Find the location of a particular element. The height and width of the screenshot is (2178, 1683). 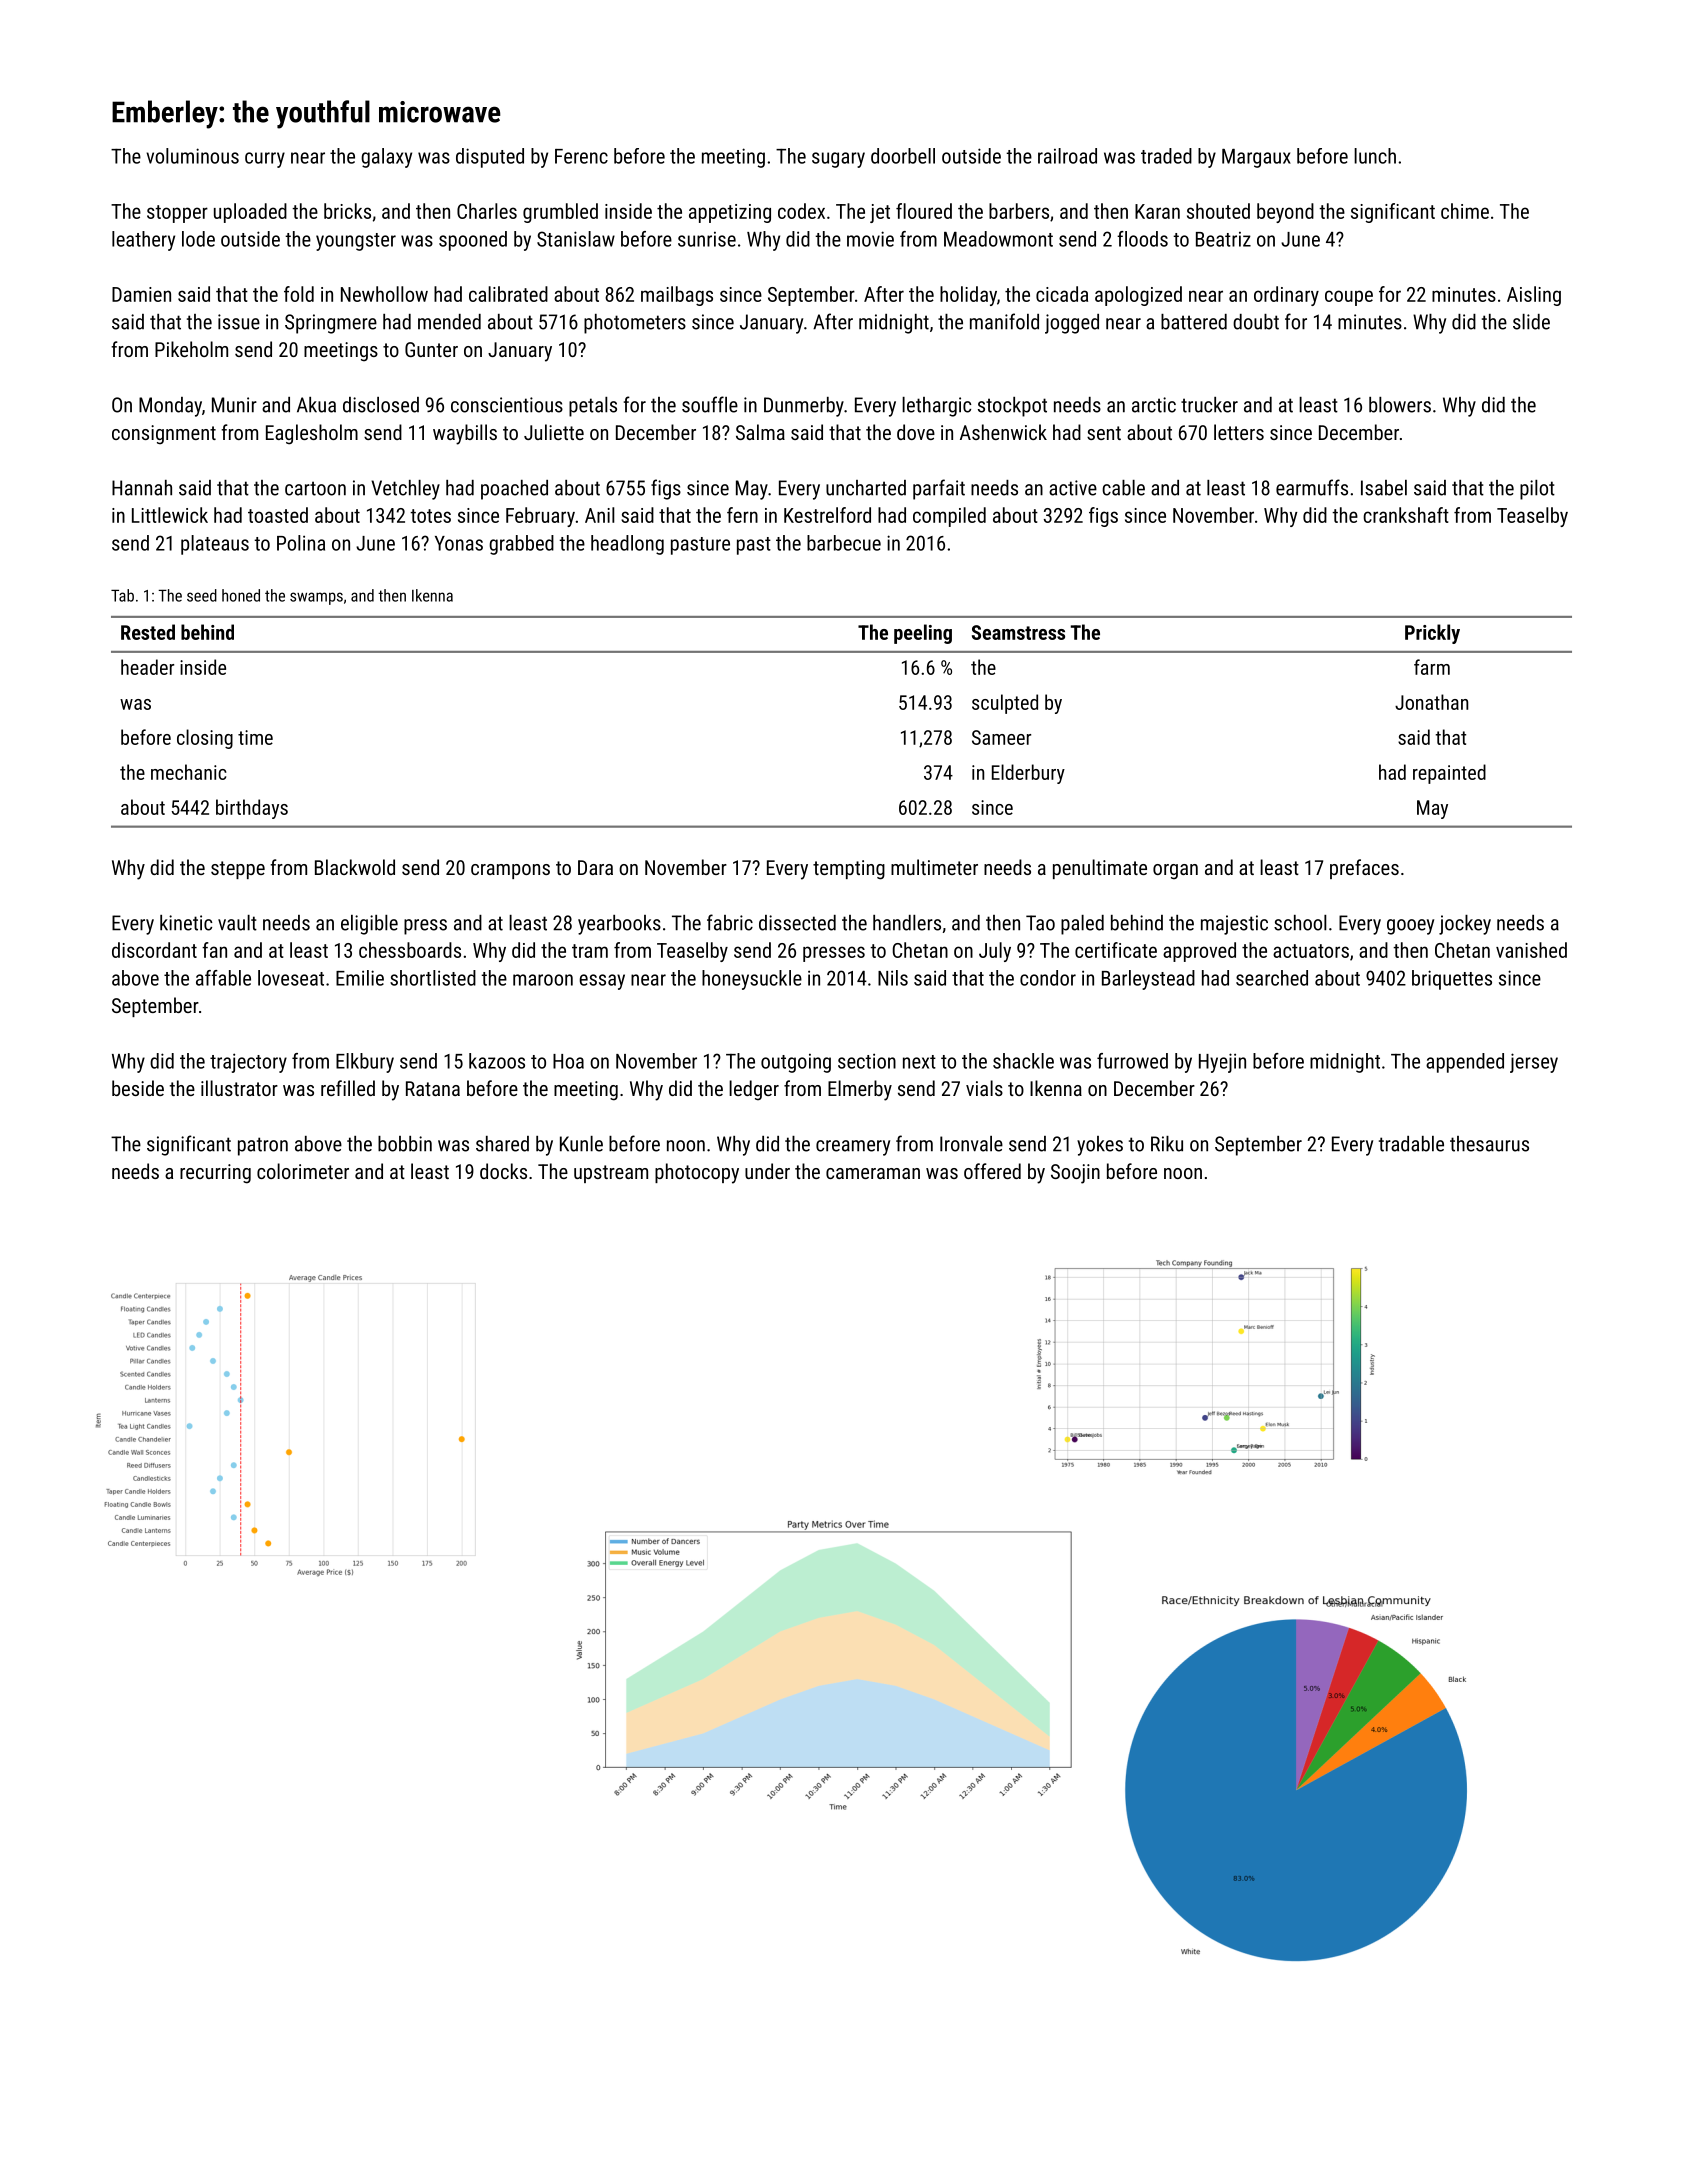

Dara is located at coordinates (595, 867).
